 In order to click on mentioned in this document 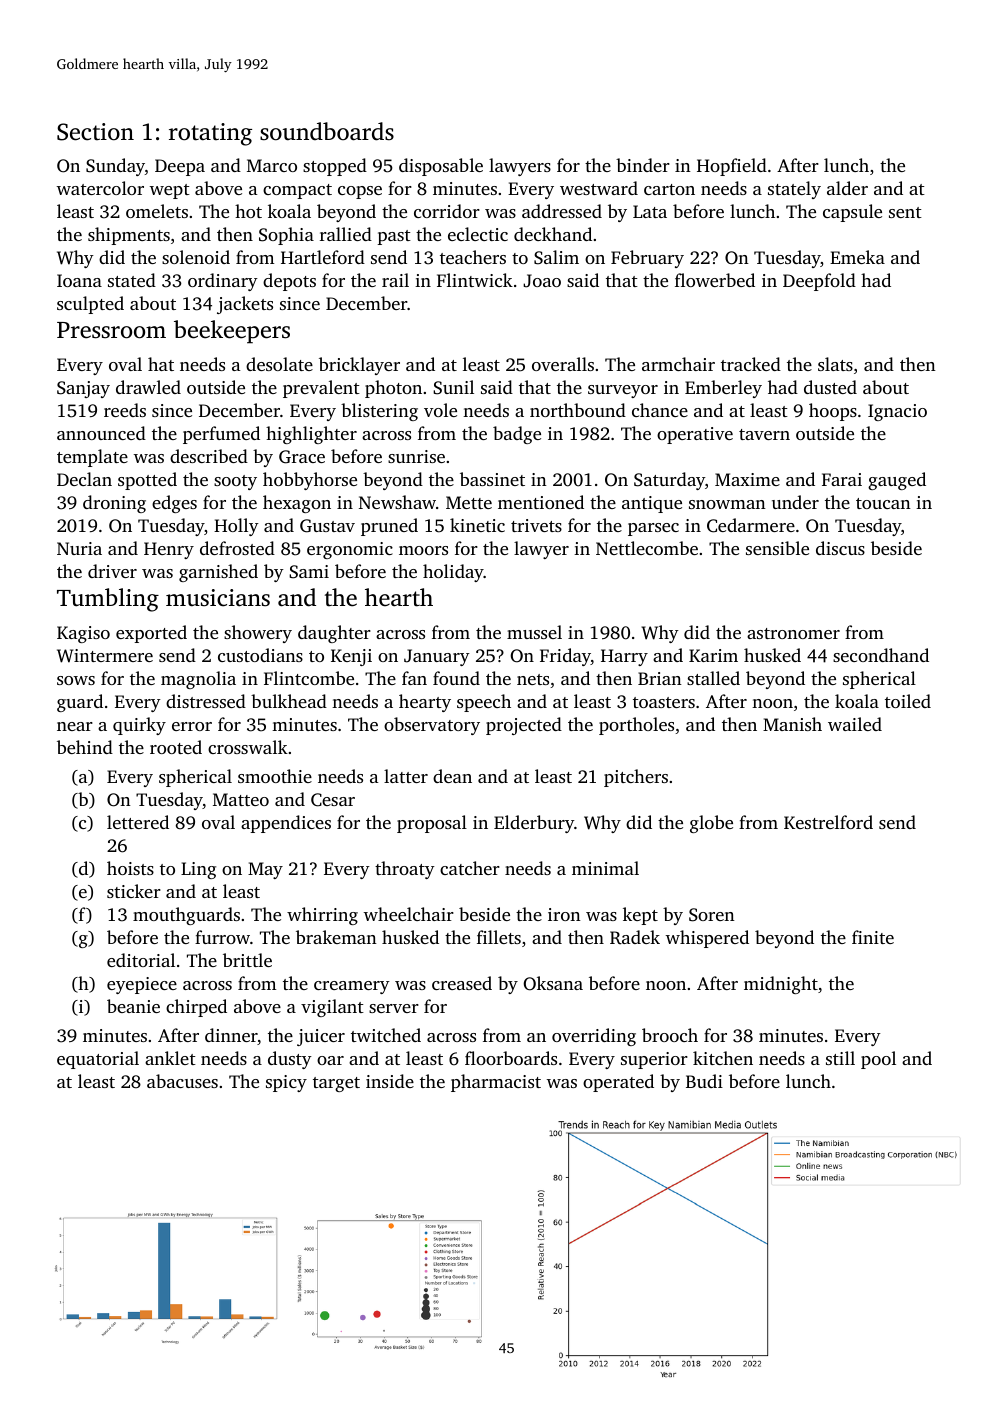, I will do `click(541, 502)`.
